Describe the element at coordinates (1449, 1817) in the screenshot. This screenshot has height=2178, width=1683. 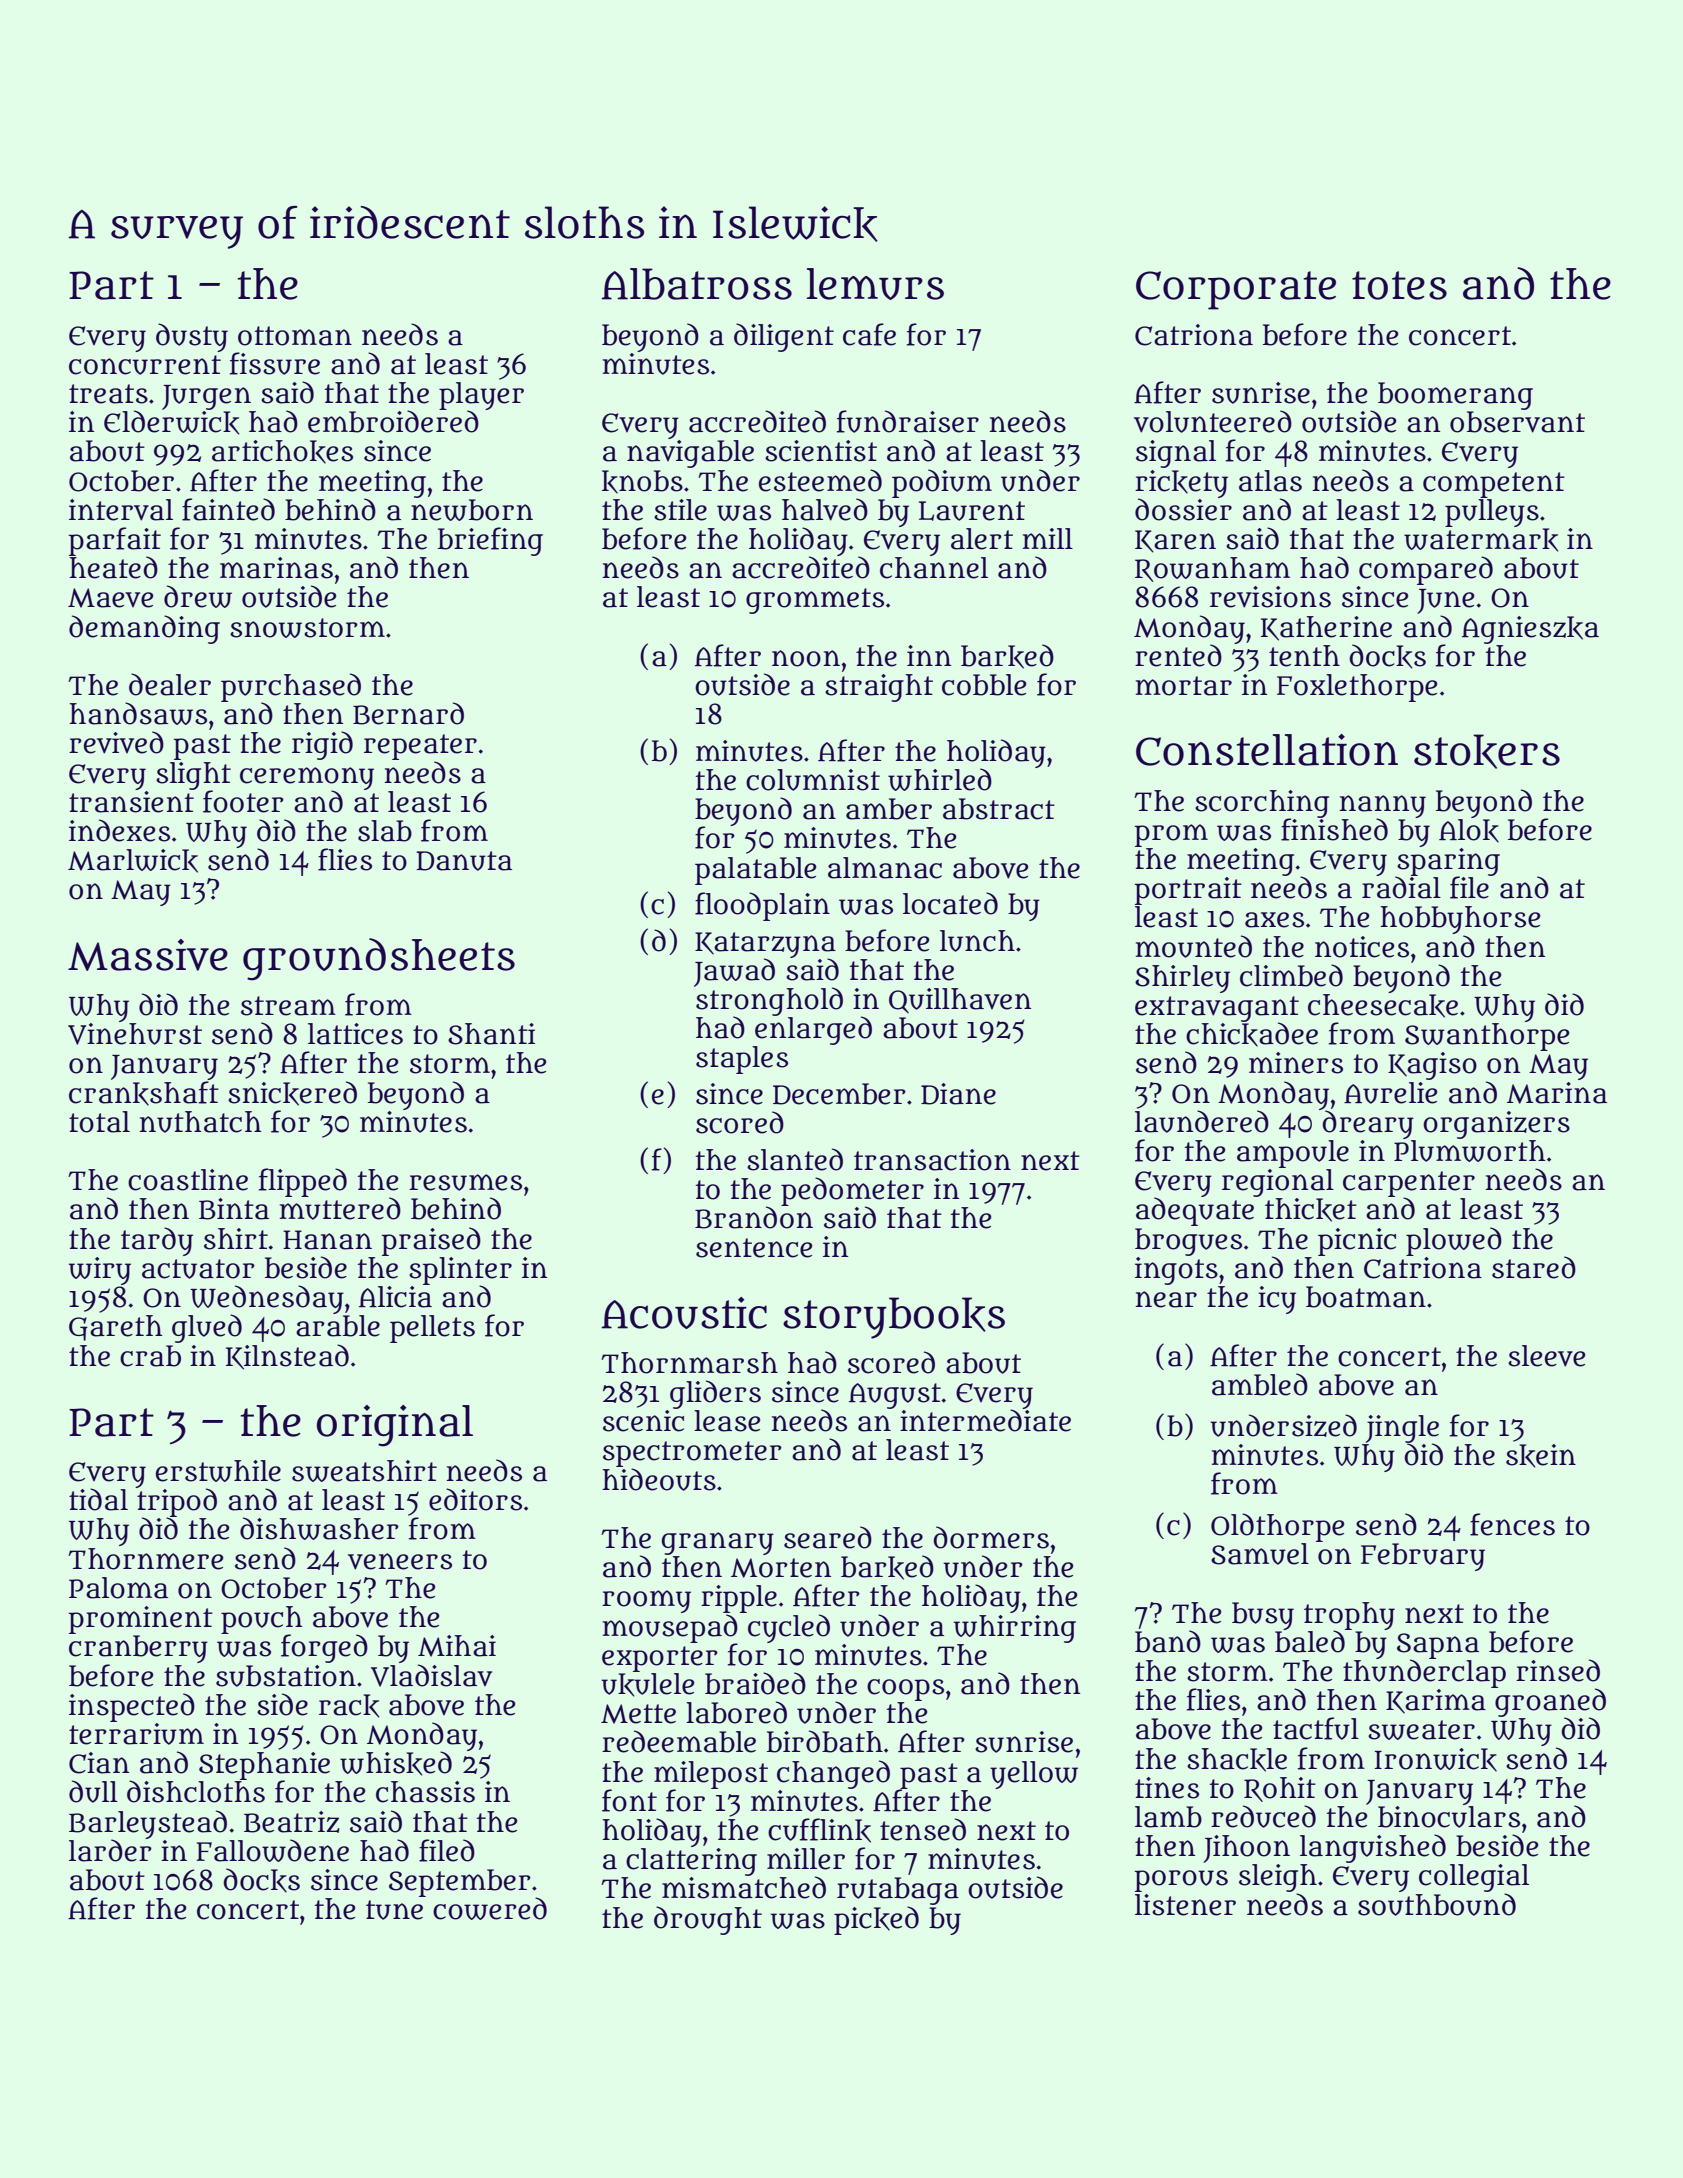
I see `binoculars` at that location.
